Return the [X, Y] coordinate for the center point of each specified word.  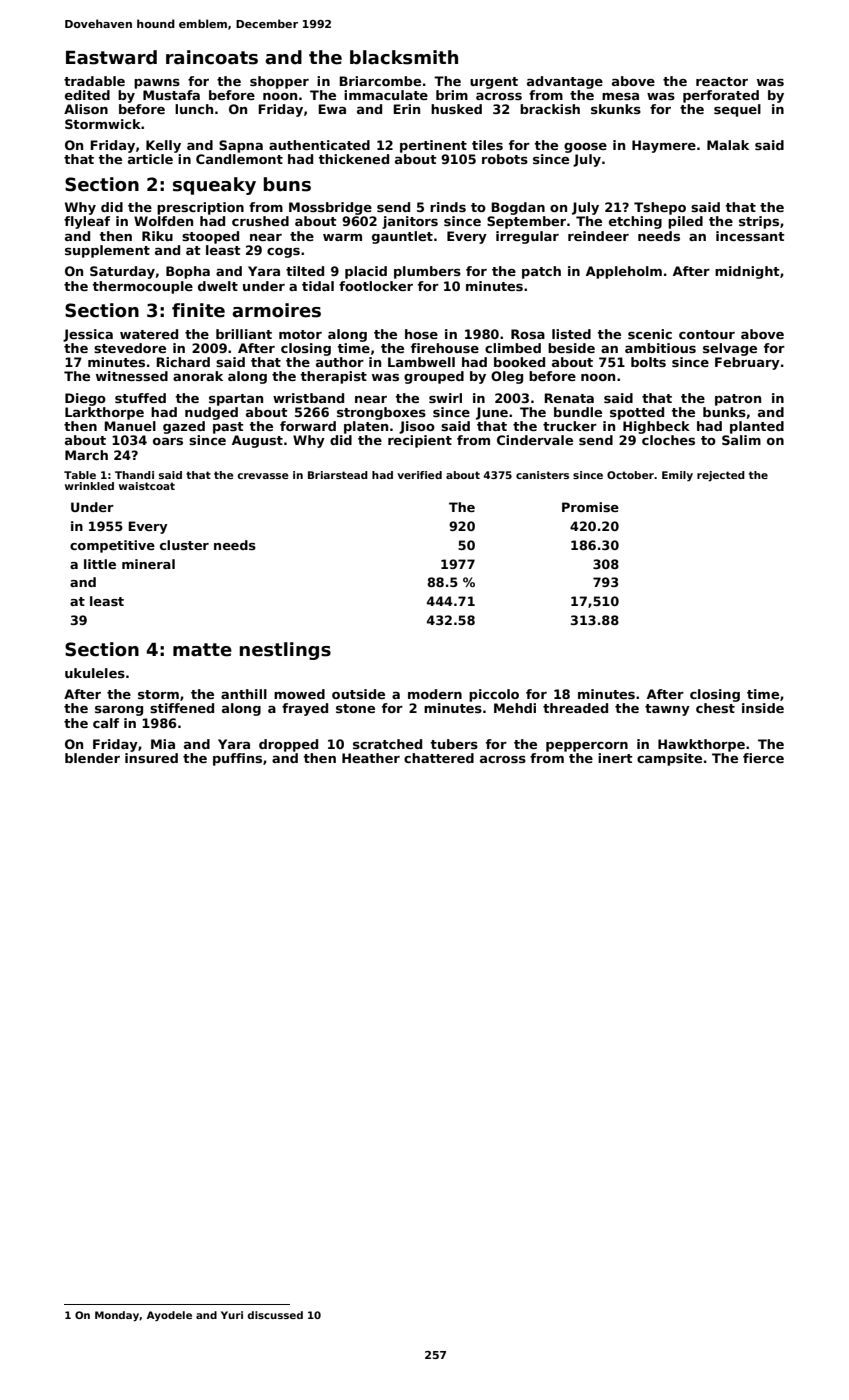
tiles [487, 145]
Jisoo [417, 427]
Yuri [232, 1315]
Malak [728, 145]
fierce [763, 758]
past [228, 428]
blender [92, 758]
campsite [669, 759]
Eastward [111, 57]
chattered [439, 758]
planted [757, 427]
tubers [454, 744]
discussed [275, 1315]
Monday [117, 1316]
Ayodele [169, 1316]
